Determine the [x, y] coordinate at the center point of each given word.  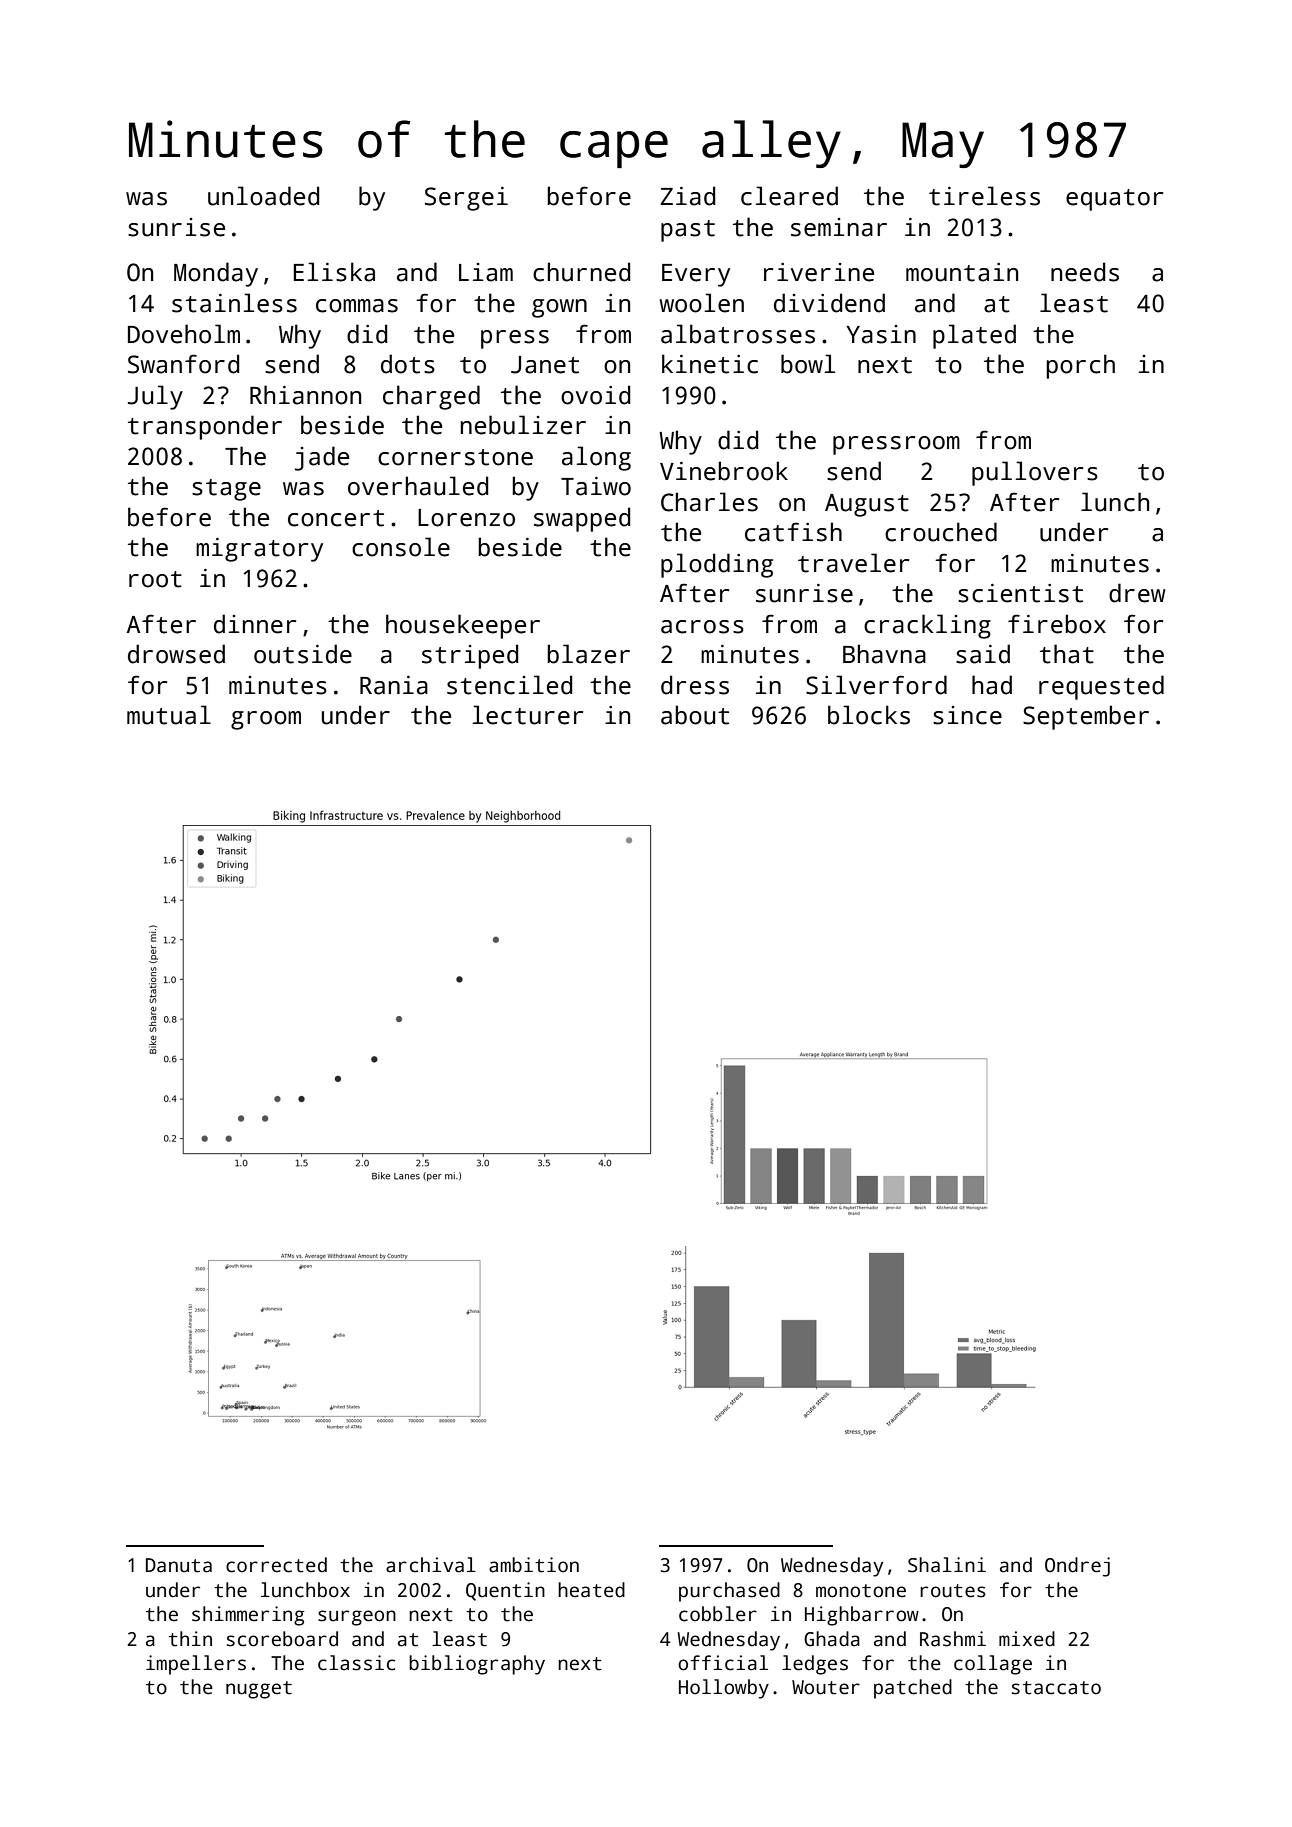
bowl [808, 364]
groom [266, 720]
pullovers [1035, 473]
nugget [259, 1690]
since [967, 715]
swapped [582, 519]
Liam [486, 272]
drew [1137, 593]
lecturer [528, 715]
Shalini [947, 1565]
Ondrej [1077, 1567]
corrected [276, 1565]
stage [226, 490]
